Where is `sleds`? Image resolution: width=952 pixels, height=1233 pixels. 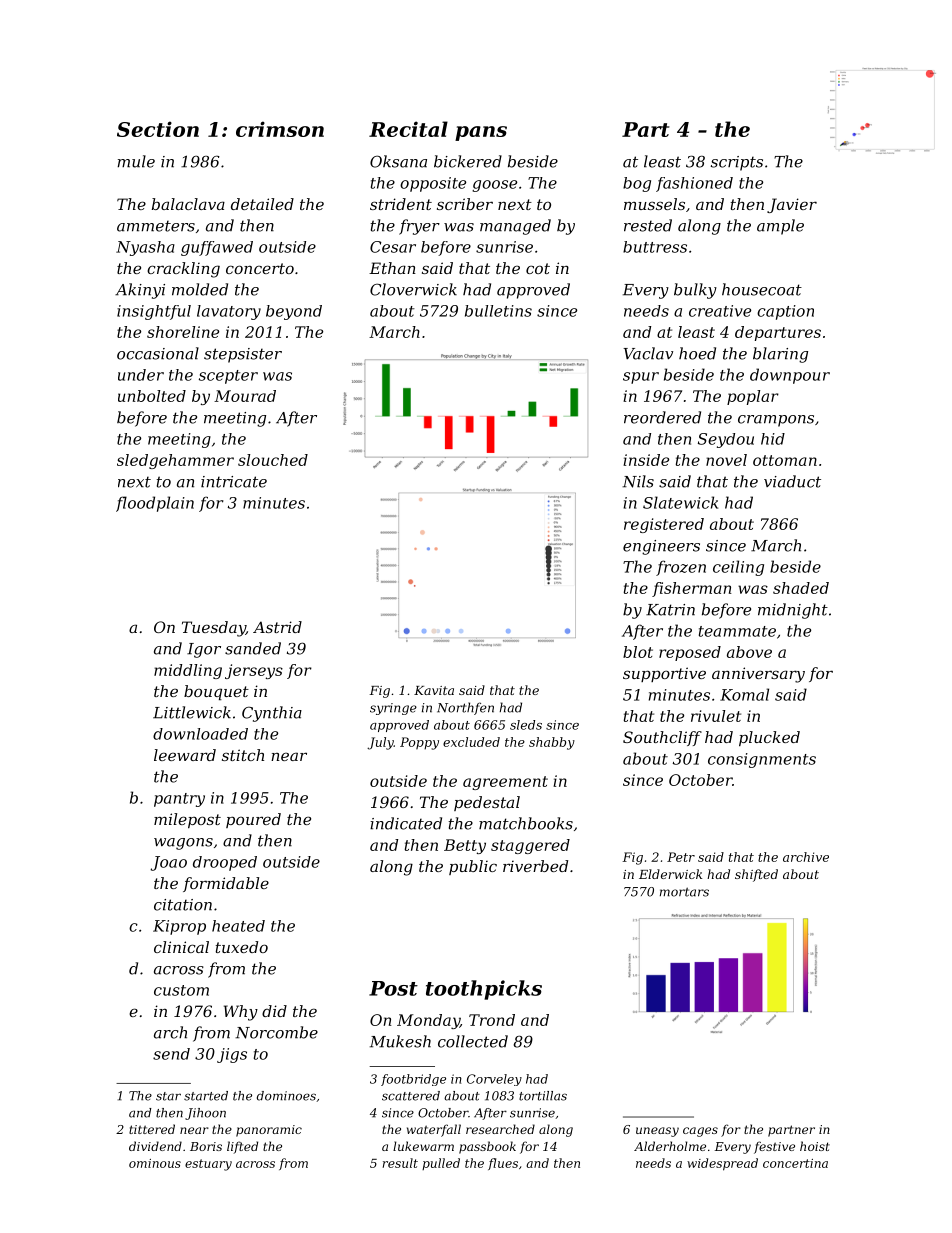 sleds is located at coordinates (526, 725).
